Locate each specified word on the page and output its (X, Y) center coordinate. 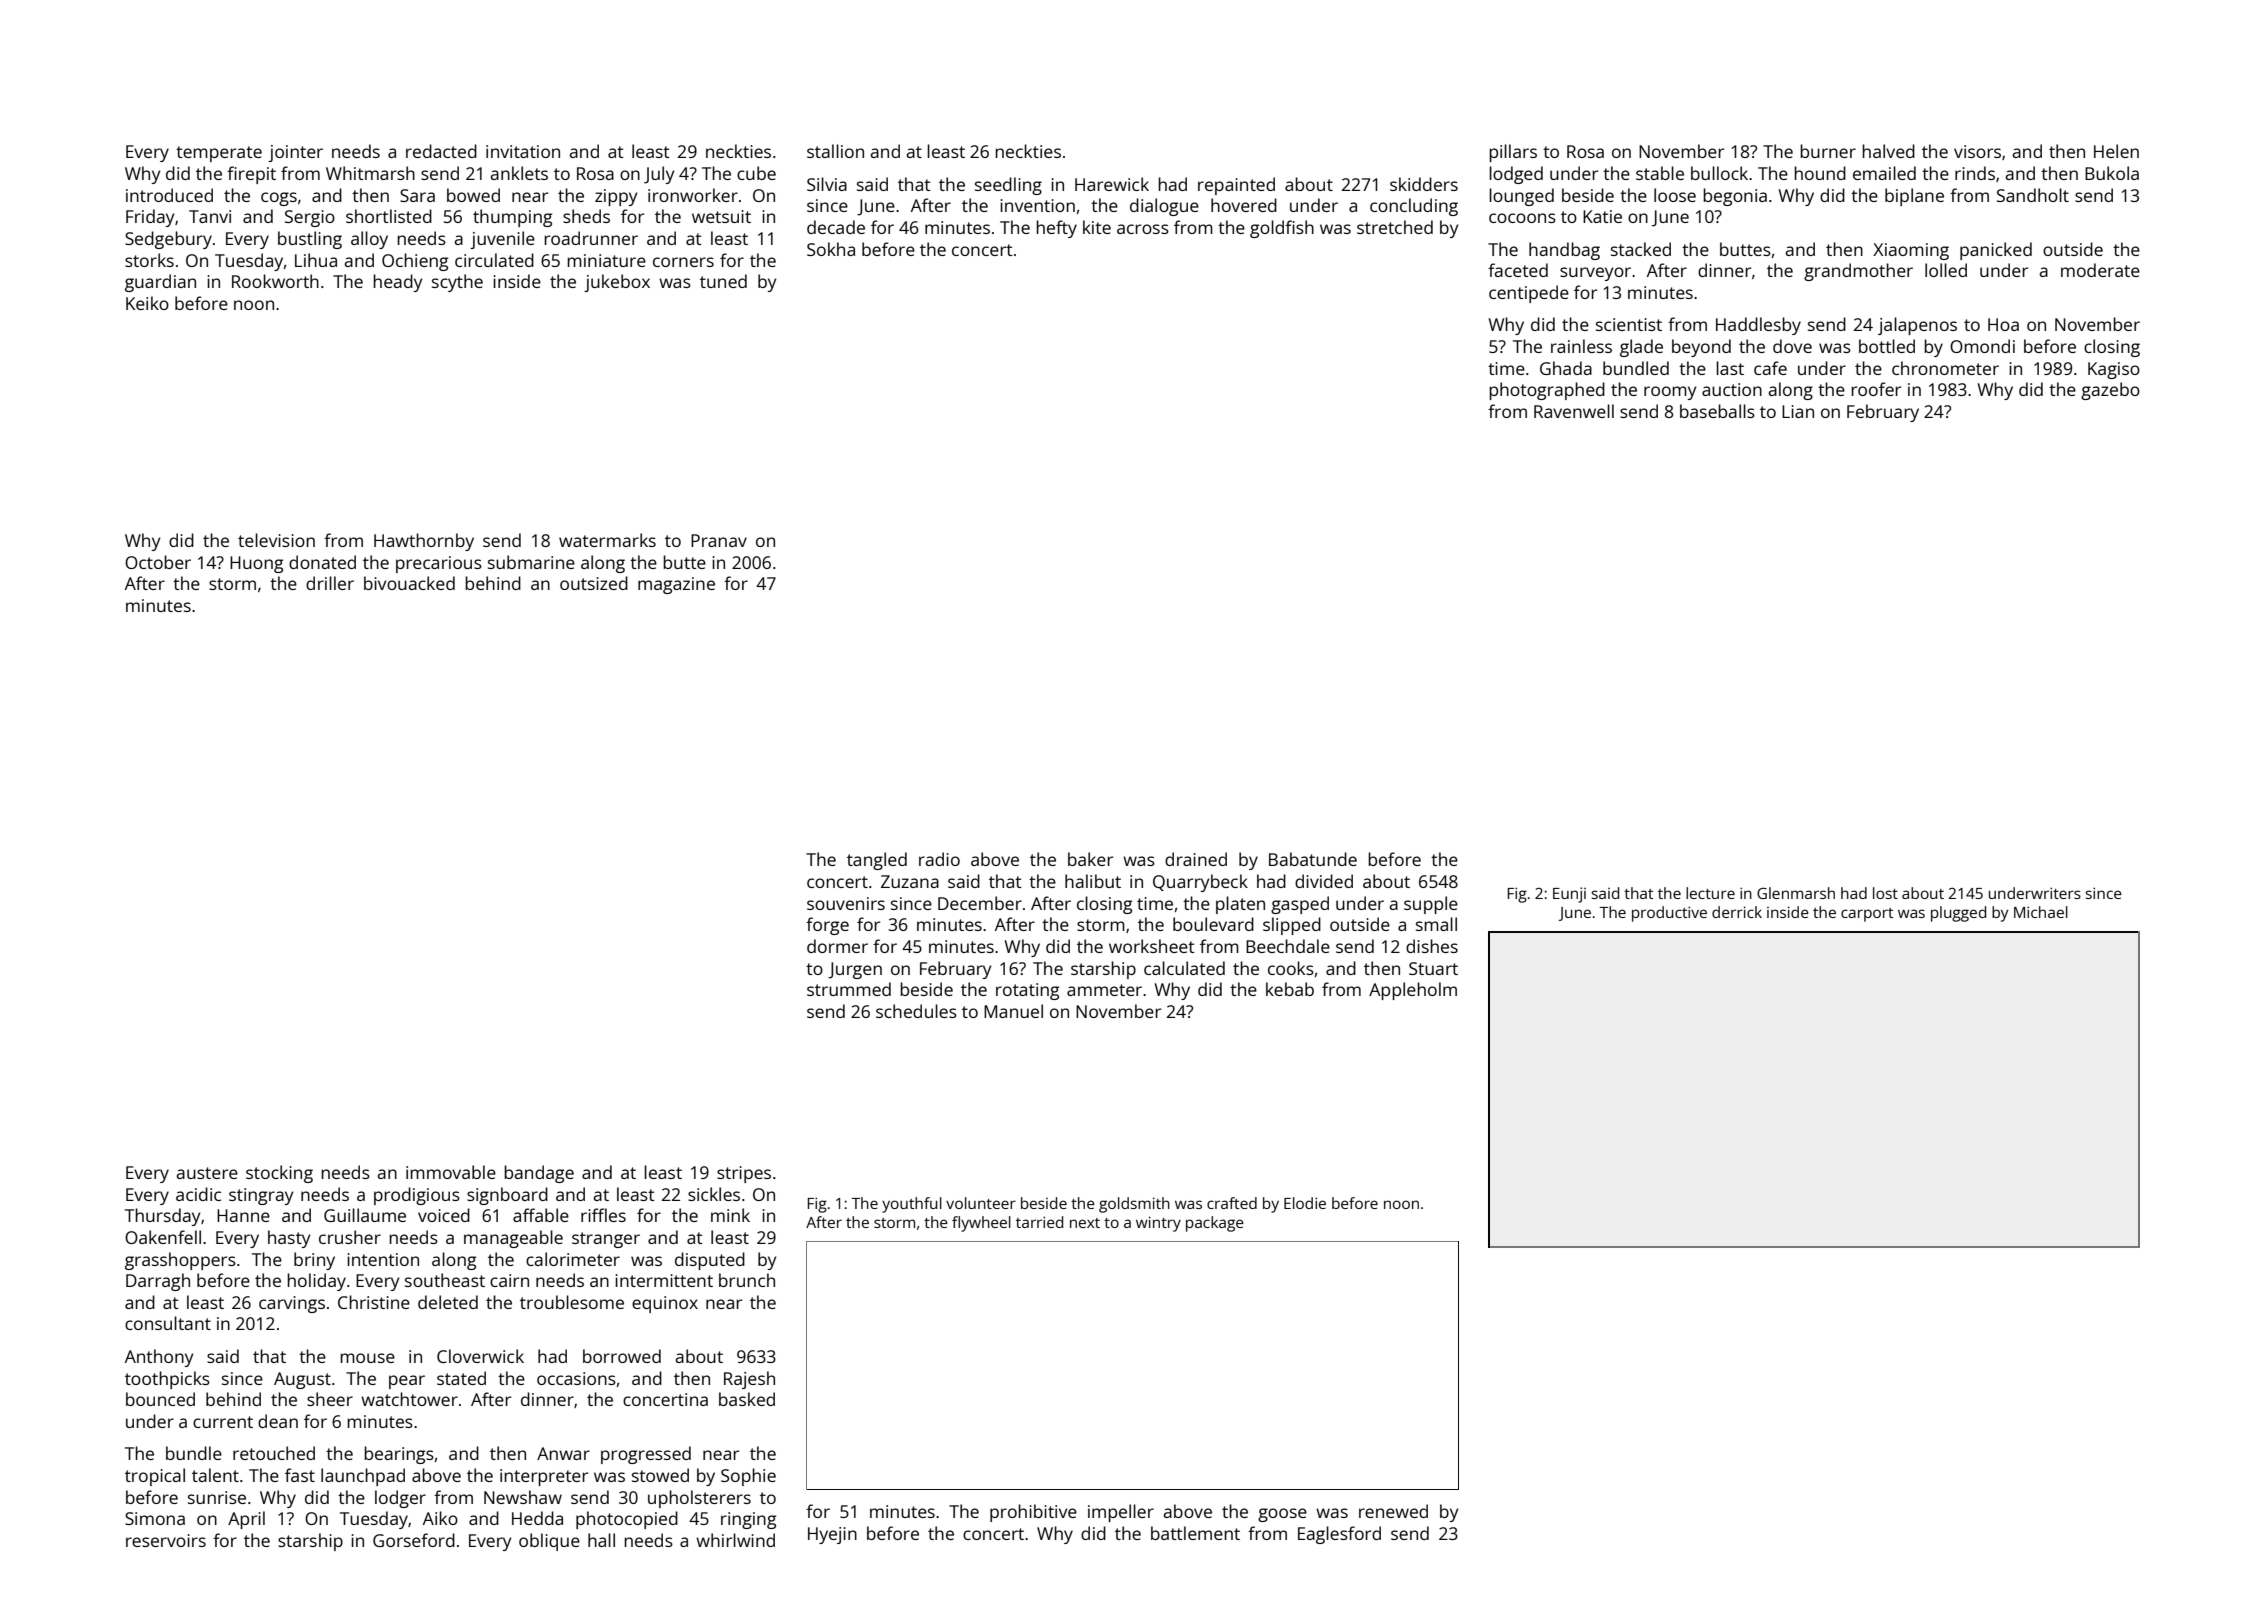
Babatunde (1313, 859)
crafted (1232, 1203)
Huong (256, 564)
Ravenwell (1574, 411)
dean (278, 1421)
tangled (877, 861)
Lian (1798, 411)
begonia (1735, 197)
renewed (1393, 1511)
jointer (295, 153)
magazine (676, 585)
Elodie (1305, 1203)
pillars (1513, 153)
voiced (444, 1215)
